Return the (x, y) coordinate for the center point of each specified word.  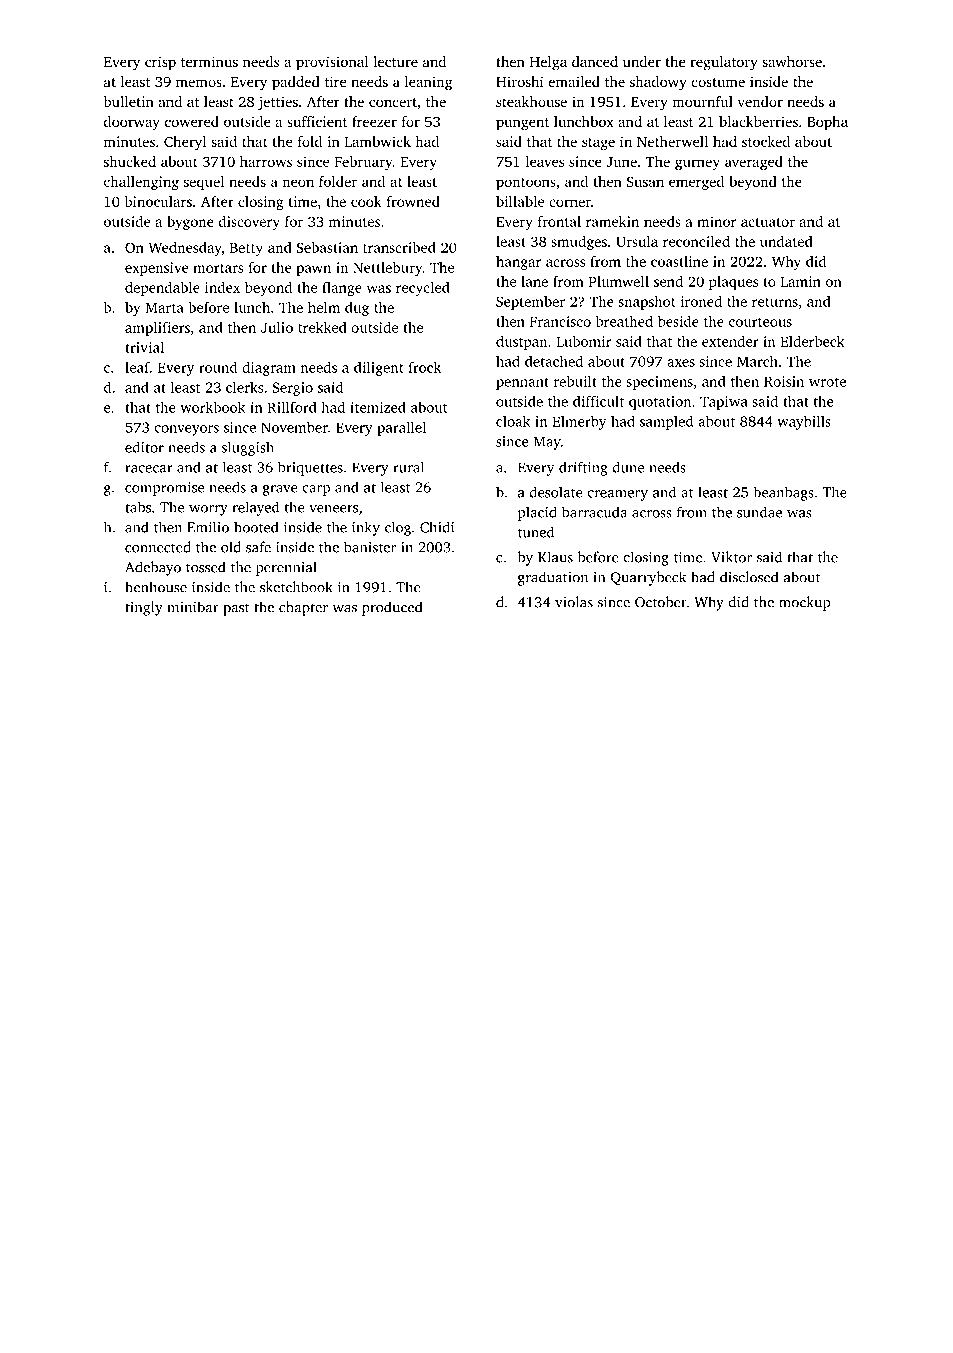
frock (424, 367)
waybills (804, 422)
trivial (144, 347)
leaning (428, 83)
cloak (513, 421)
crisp (160, 63)
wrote (827, 382)
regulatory (724, 63)
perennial (286, 568)
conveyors (186, 430)
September (530, 303)
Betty (246, 249)
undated (786, 241)
